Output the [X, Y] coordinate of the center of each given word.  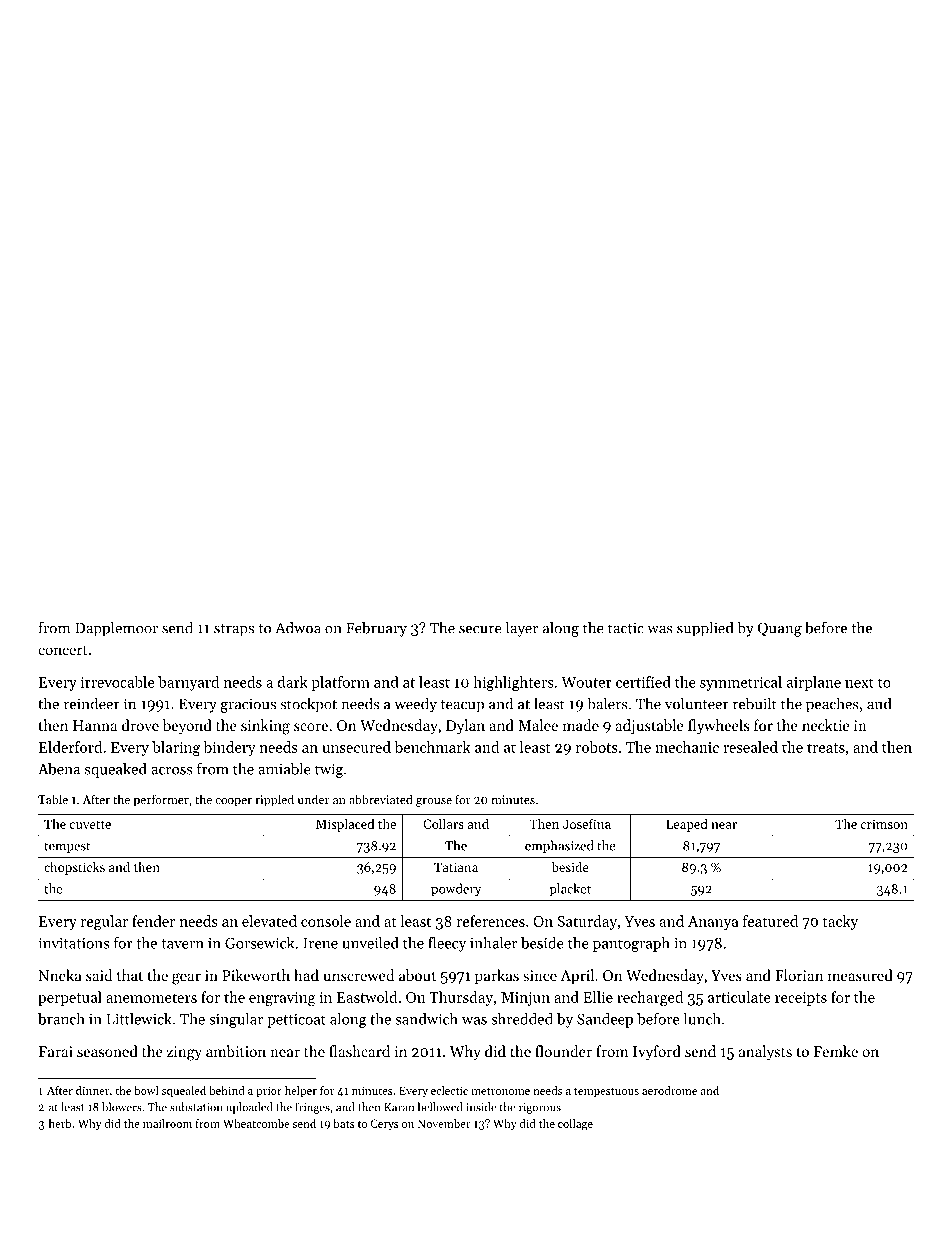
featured [770, 921]
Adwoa [298, 628]
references [491, 921]
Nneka [60, 975]
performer [161, 800]
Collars [443, 823]
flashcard [359, 1051]
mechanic [687, 747]
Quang [780, 629]
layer [522, 629]
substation [196, 1107]
